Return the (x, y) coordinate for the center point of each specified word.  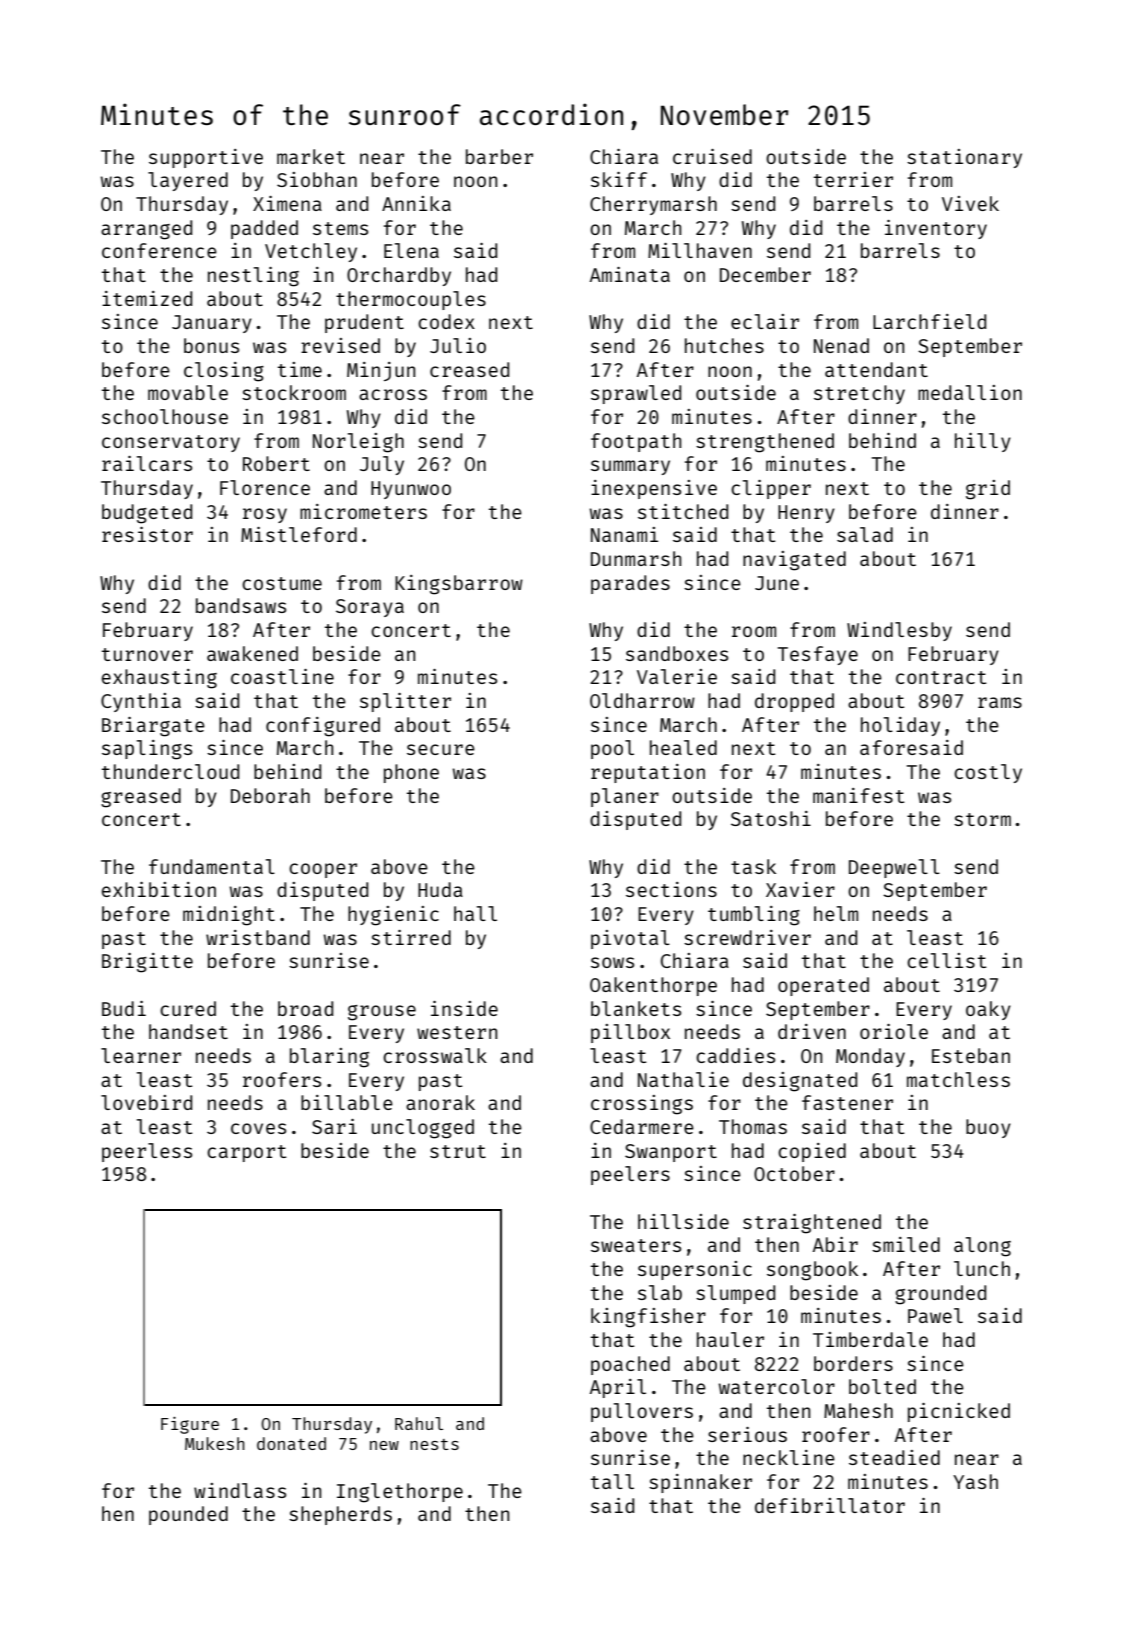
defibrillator (830, 1505)
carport (247, 1153)
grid (988, 490)
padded (264, 229)
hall (475, 913)
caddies (735, 1055)
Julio (458, 345)
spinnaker (700, 1483)
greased (141, 798)
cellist (947, 960)
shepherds (340, 1515)
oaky (988, 1010)
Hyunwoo (411, 490)
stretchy (859, 394)
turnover (147, 654)
